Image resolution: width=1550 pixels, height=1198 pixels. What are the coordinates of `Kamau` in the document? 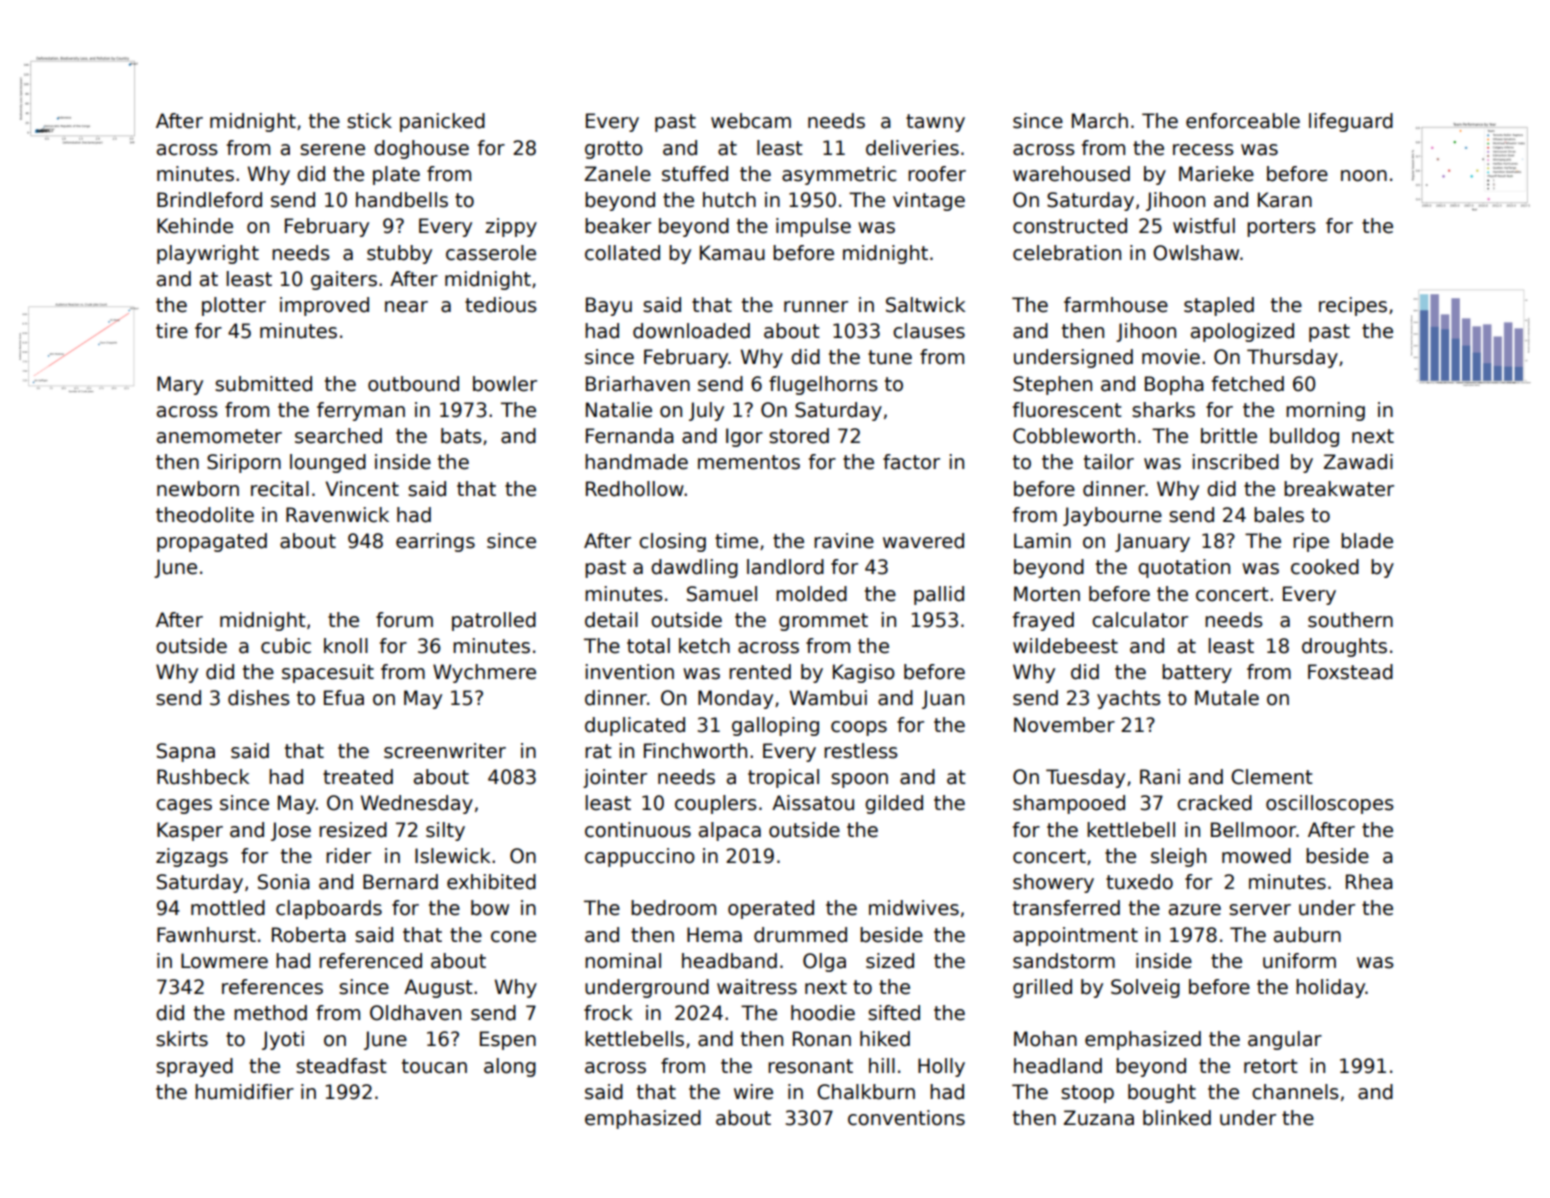 It's located at (732, 253).
